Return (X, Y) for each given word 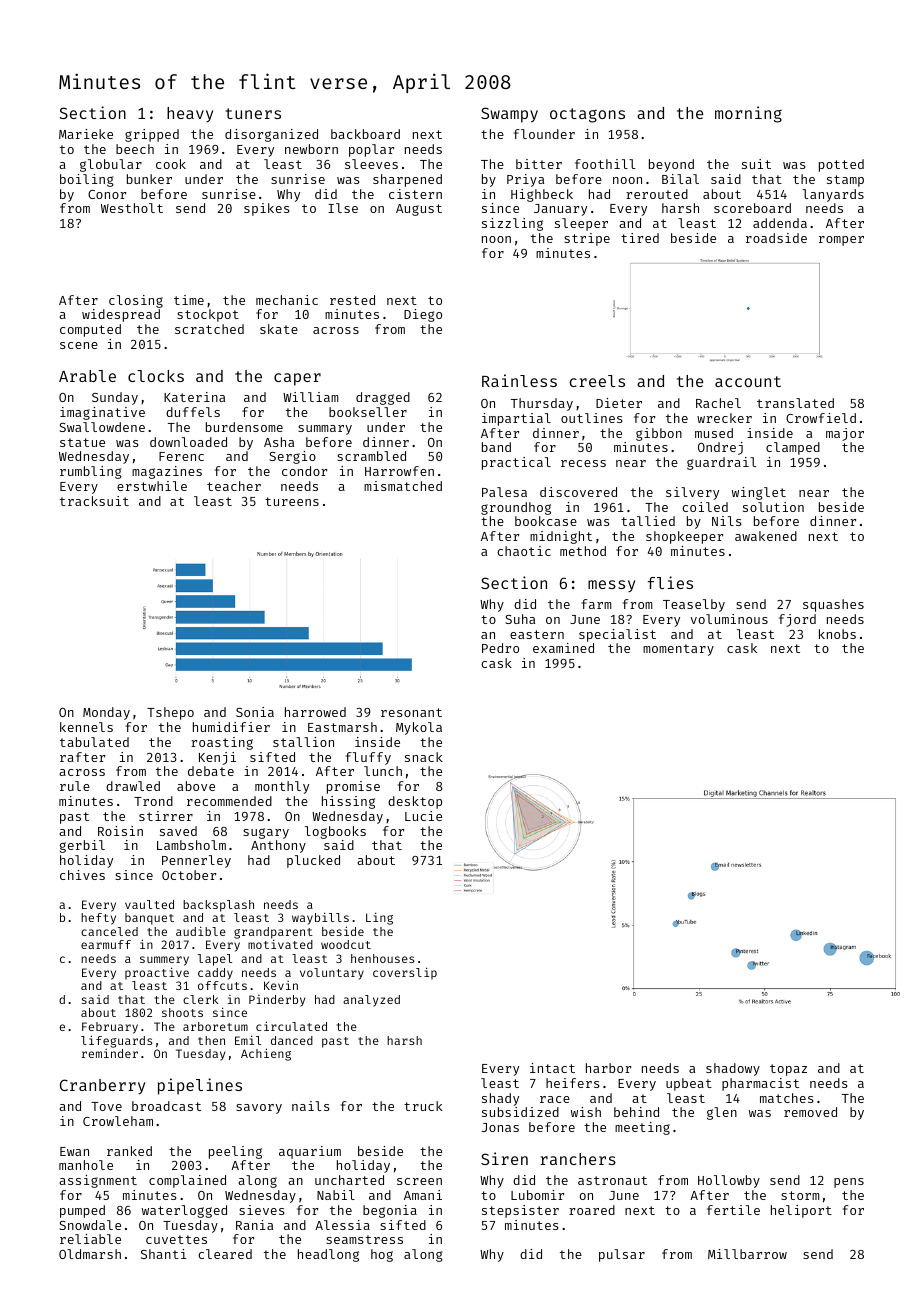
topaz (788, 1070)
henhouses (383, 958)
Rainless (519, 380)
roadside (776, 238)
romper (841, 241)
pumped (82, 1211)
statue (82, 442)
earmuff (106, 944)
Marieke (86, 134)
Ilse (343, 208)
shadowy (733, 1069)
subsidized (520, 1112)
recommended (229, 801)
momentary (678, 650)
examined (563, 648)
